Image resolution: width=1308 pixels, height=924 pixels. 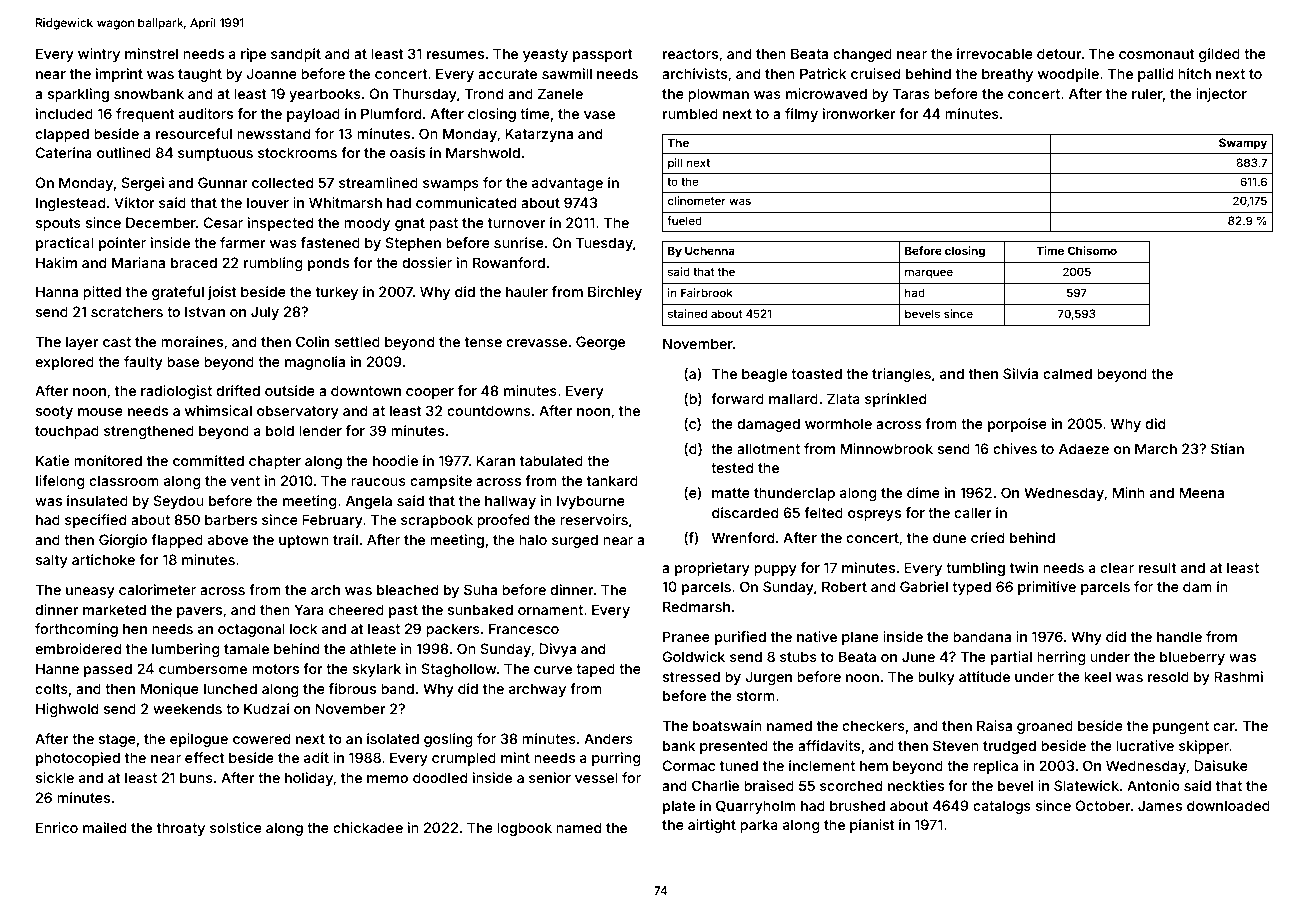 What do you see at coordinates (261, 738) in the screenshot?
I see `cowered` at bounding box center [261, 738].
